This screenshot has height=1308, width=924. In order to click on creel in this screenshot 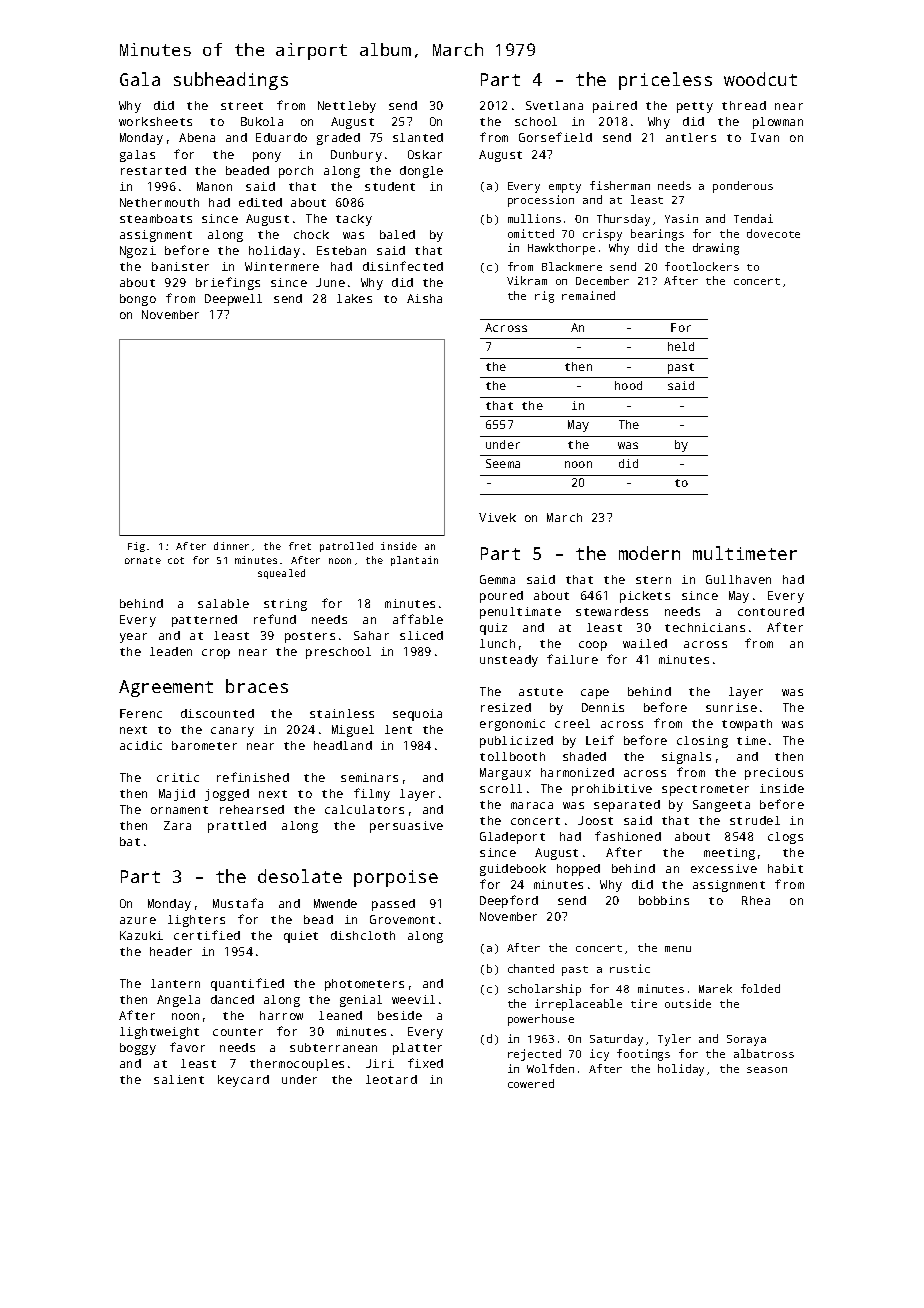, I will do `click(572, 723)`.
